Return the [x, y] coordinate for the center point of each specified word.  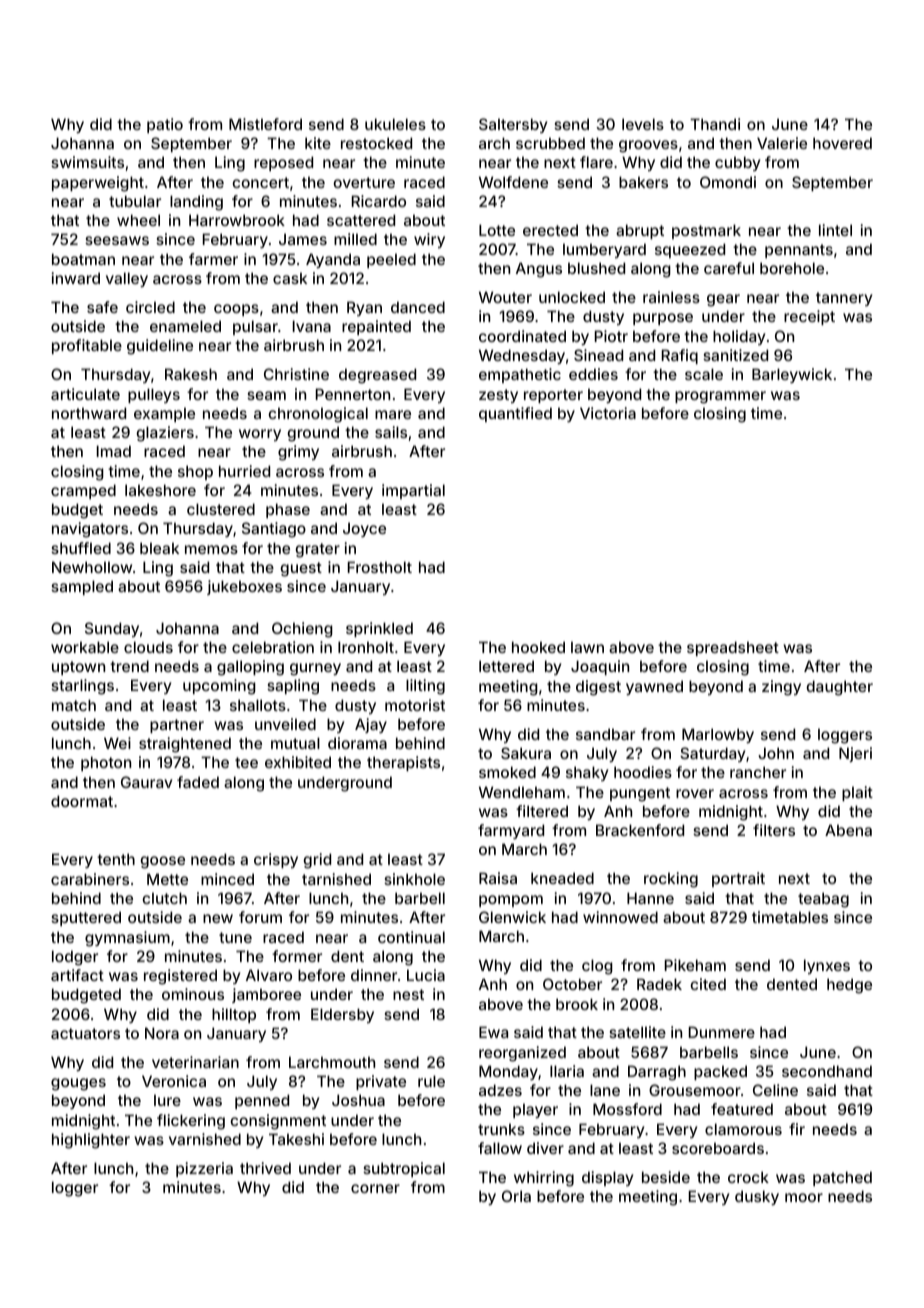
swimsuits [87, 162]
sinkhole [414, 879]
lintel [835, 230]
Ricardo [379, 201]
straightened [185, 745]
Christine [296, 374]
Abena [848, 830]
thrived [265, 1168]
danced [418, 307]
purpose [663, 319]
